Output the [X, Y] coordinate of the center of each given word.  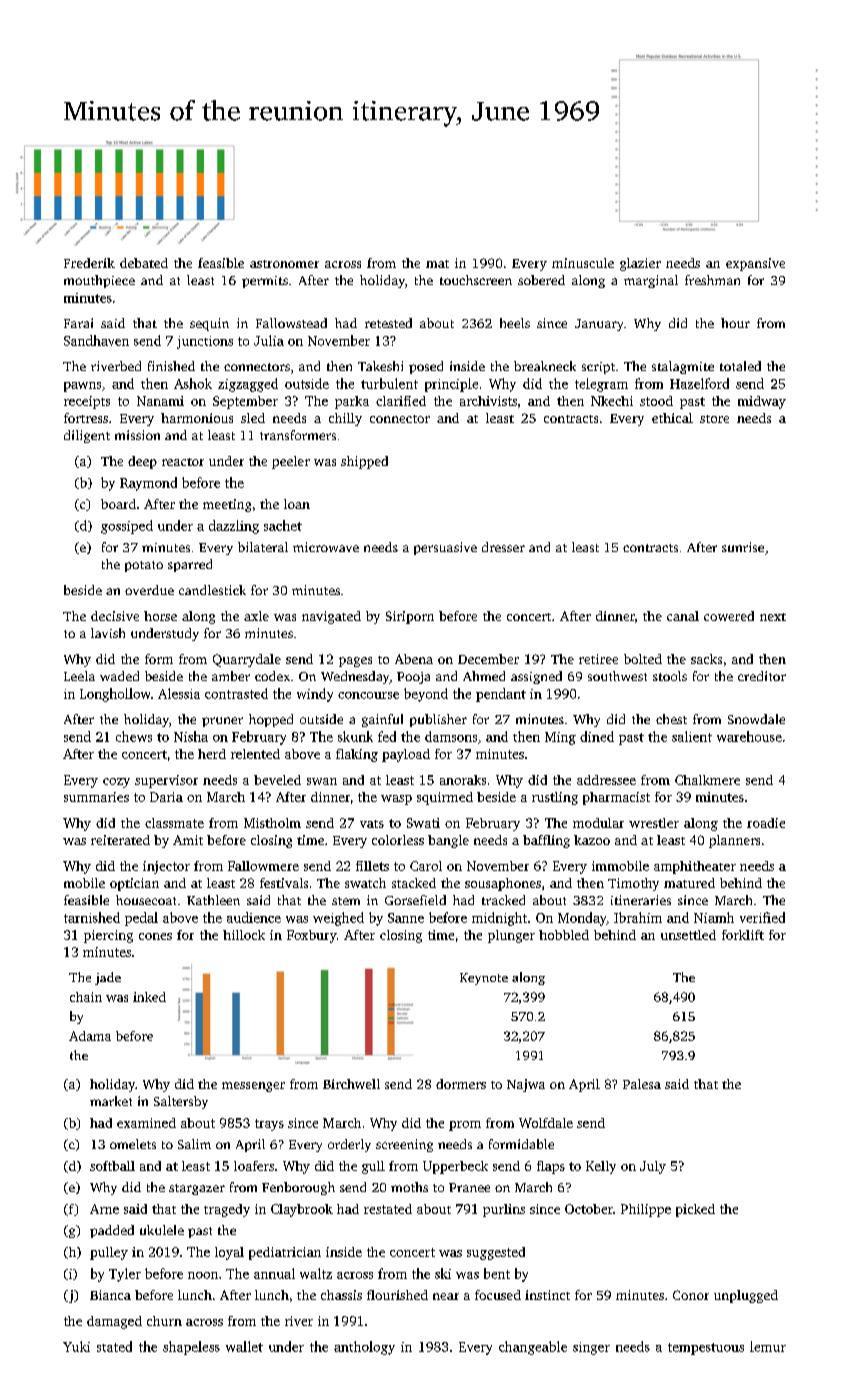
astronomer [284, 264]
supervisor [166, 781]
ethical [672, 418]
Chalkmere [707, 780]
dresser [503, 547]
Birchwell [351, 1084]
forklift [743, 935]
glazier [640, 264]
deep [142, 462]
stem [346, 901]
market [111, 1101]
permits [265, 282]
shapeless [191, 1348]
